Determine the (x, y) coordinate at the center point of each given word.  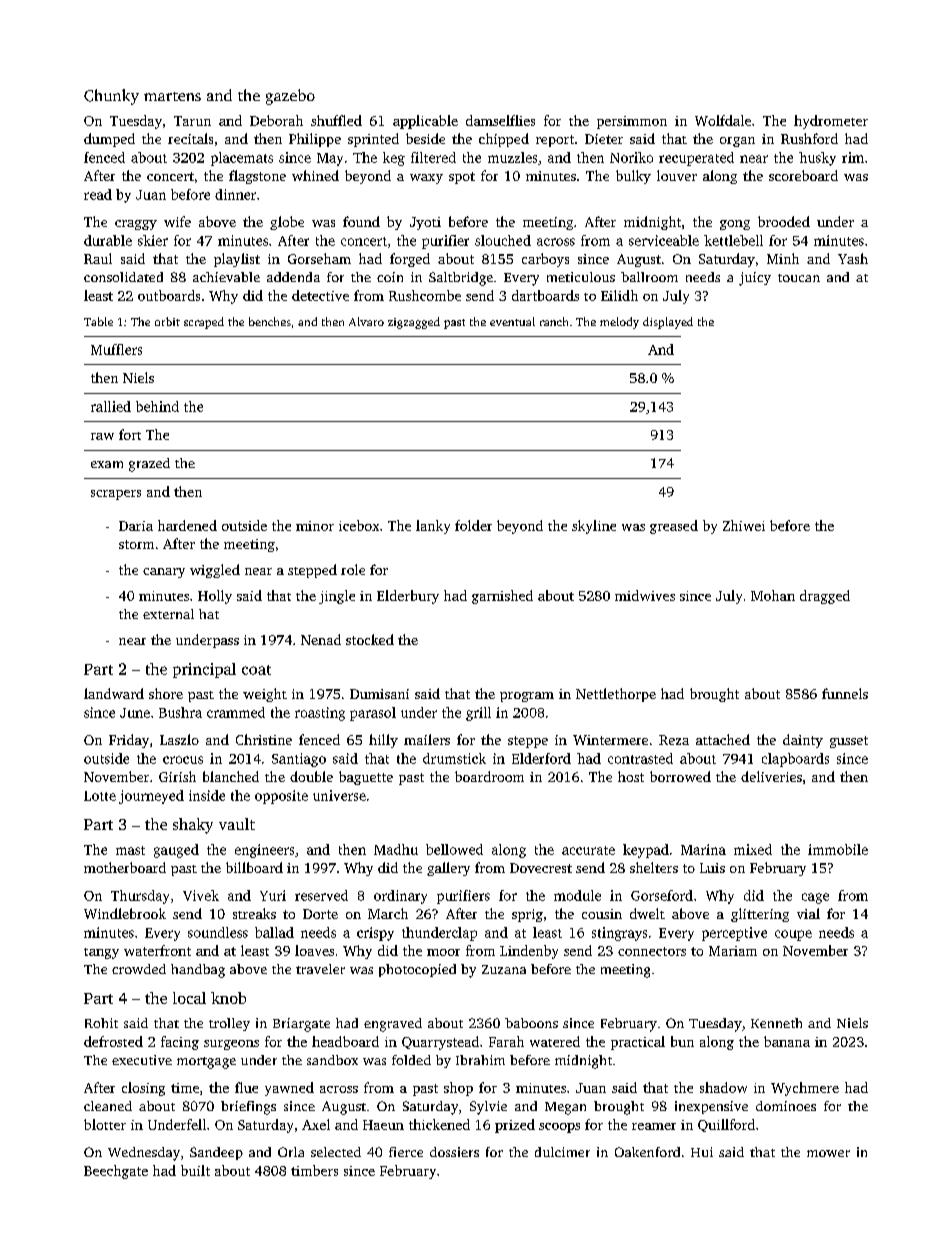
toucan (799, 278)
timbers (314, 1170)
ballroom (649, 277)
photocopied (417, 970)
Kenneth (776, 1023)
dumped (109, 140)
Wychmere (805, 1089)
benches (270, 321)
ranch (554, 321)
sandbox (332, 1060)
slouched (503, 240)
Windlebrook (125, 913)
